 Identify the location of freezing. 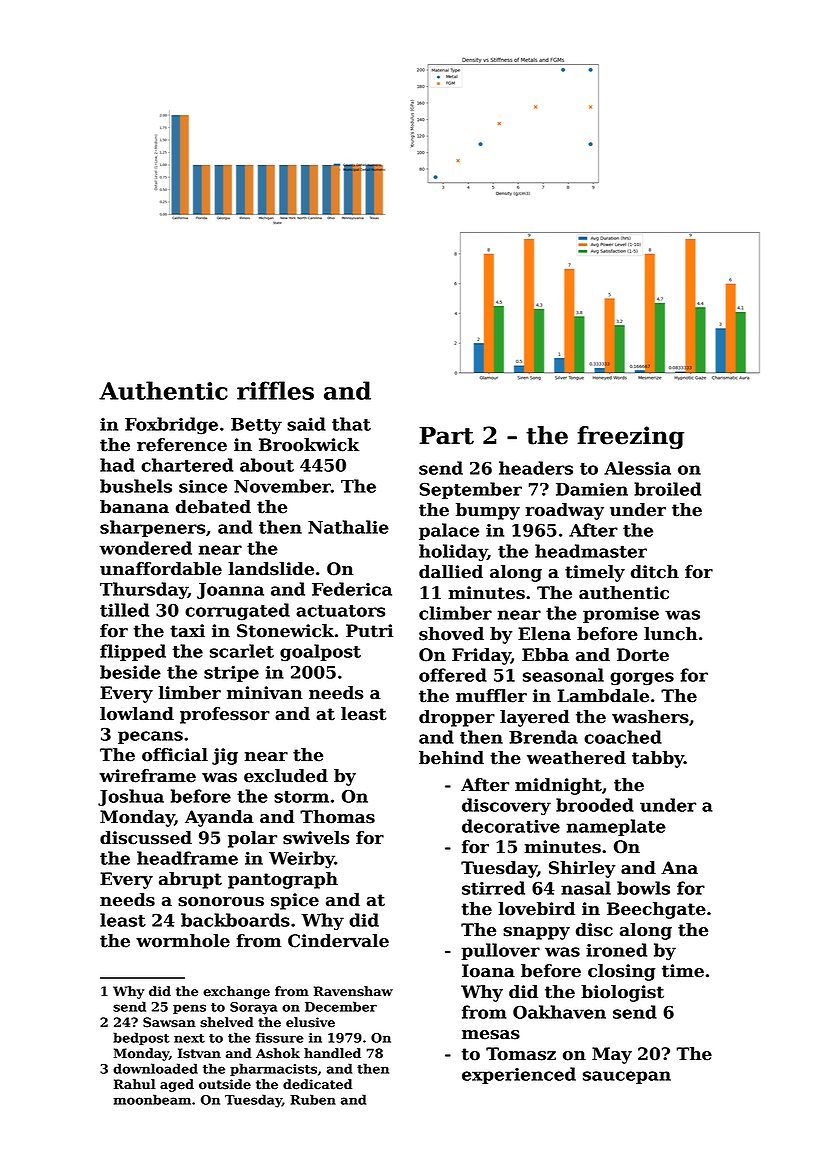
(630, 437).
